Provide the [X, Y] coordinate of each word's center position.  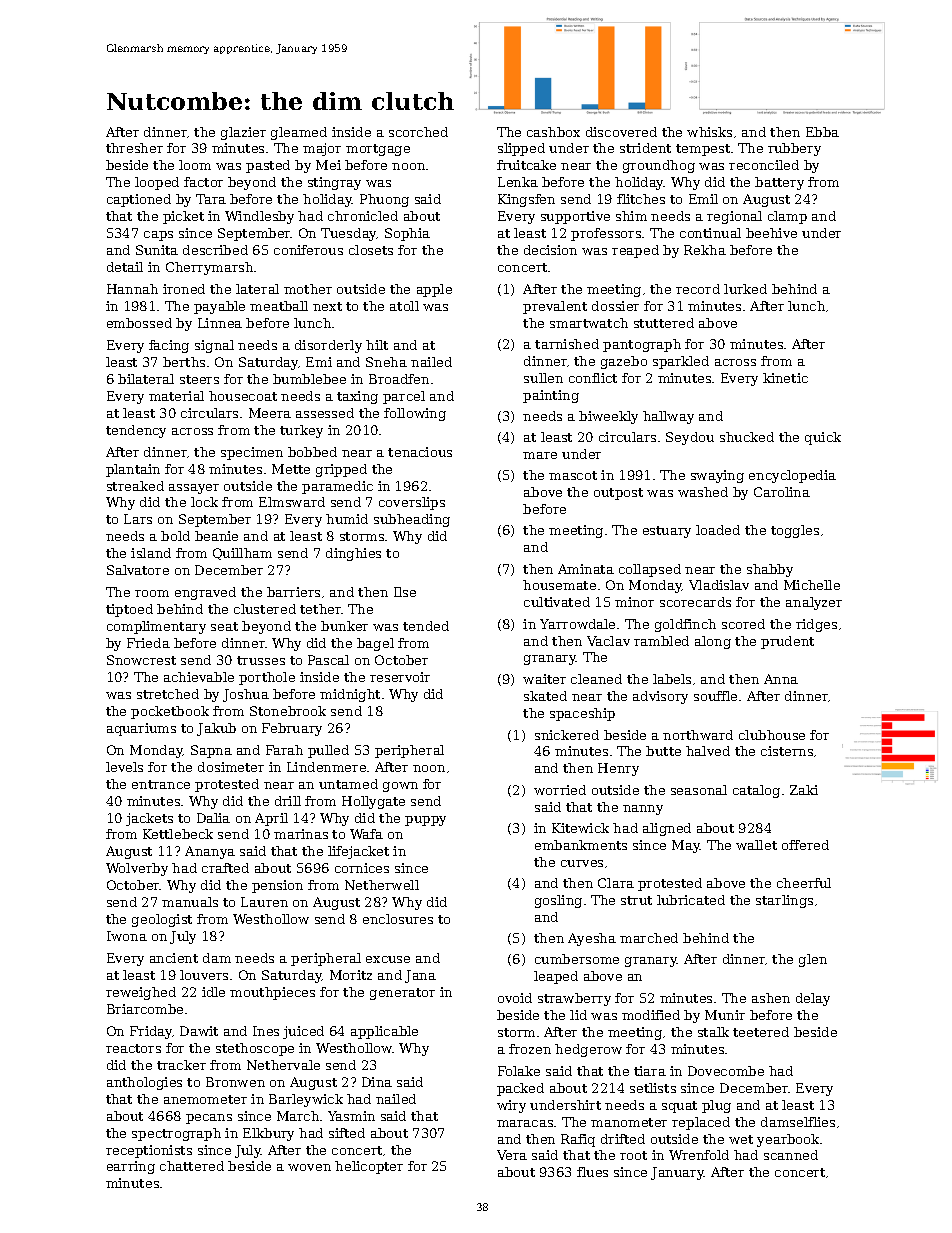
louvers [204, 975]
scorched [418, 132]
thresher [134, 148]
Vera [512, 1155]
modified [651, 1015]
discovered [621, 132]
